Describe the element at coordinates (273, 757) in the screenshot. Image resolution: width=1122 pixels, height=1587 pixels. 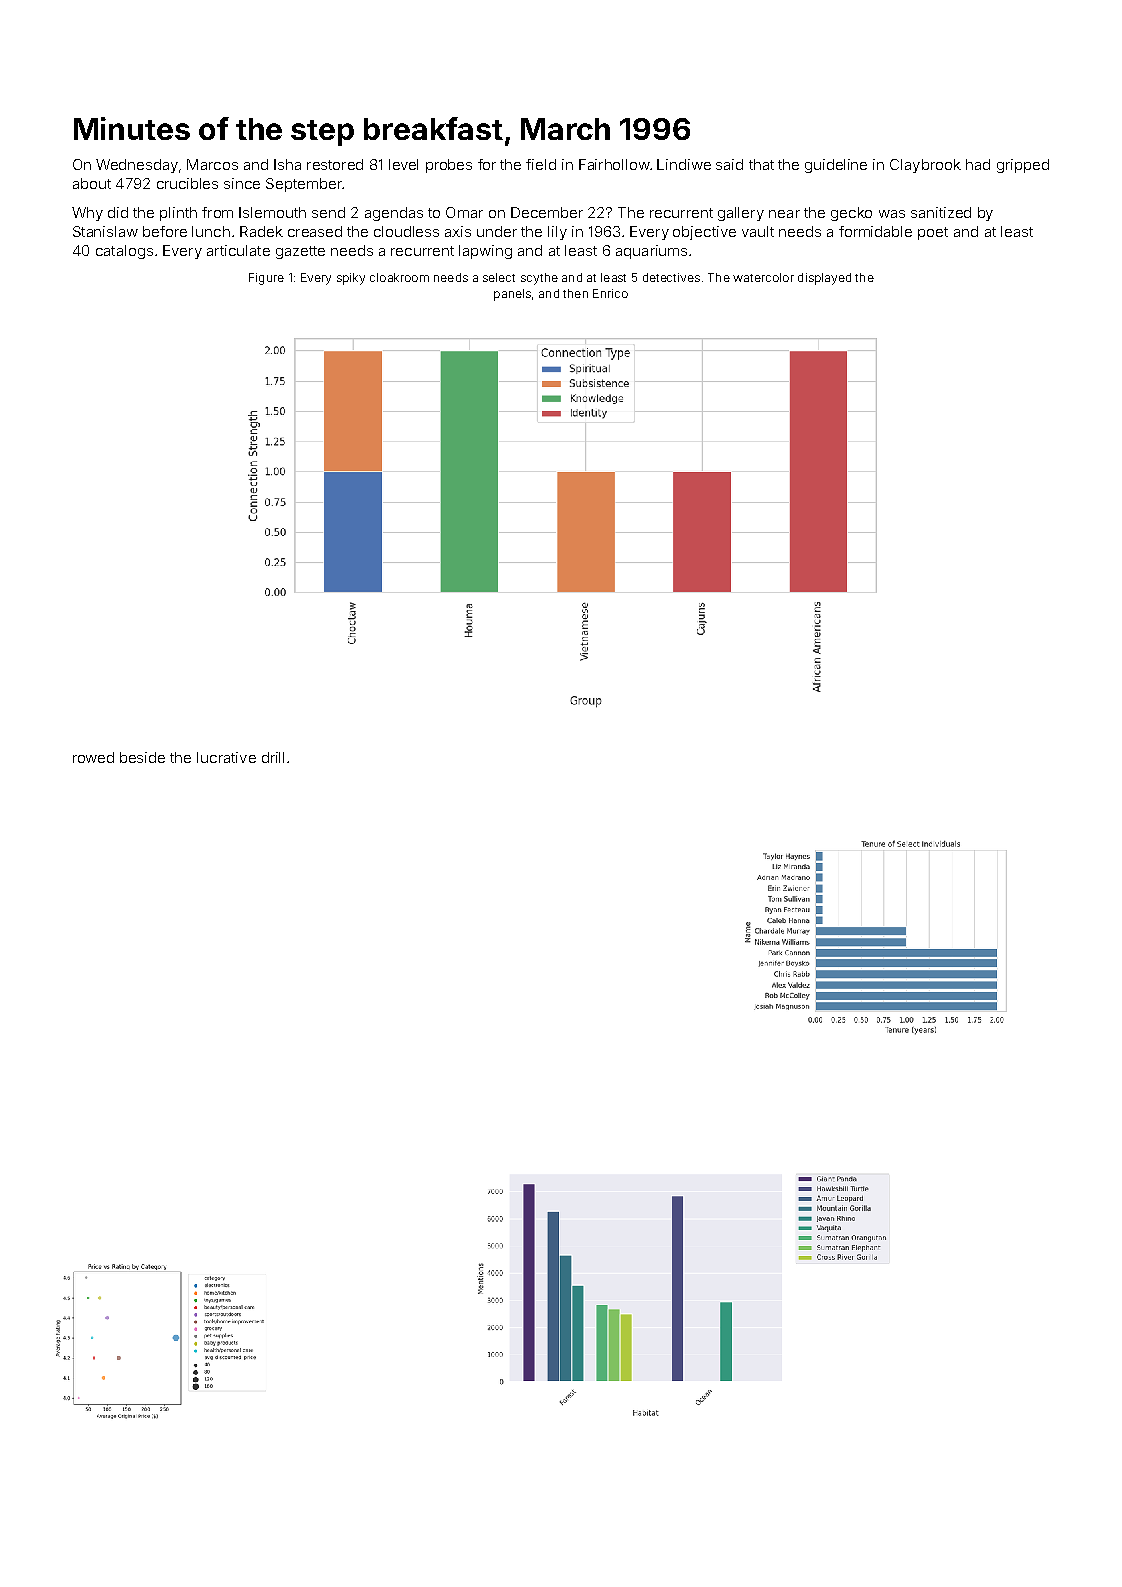
I see `drill` at that location.
